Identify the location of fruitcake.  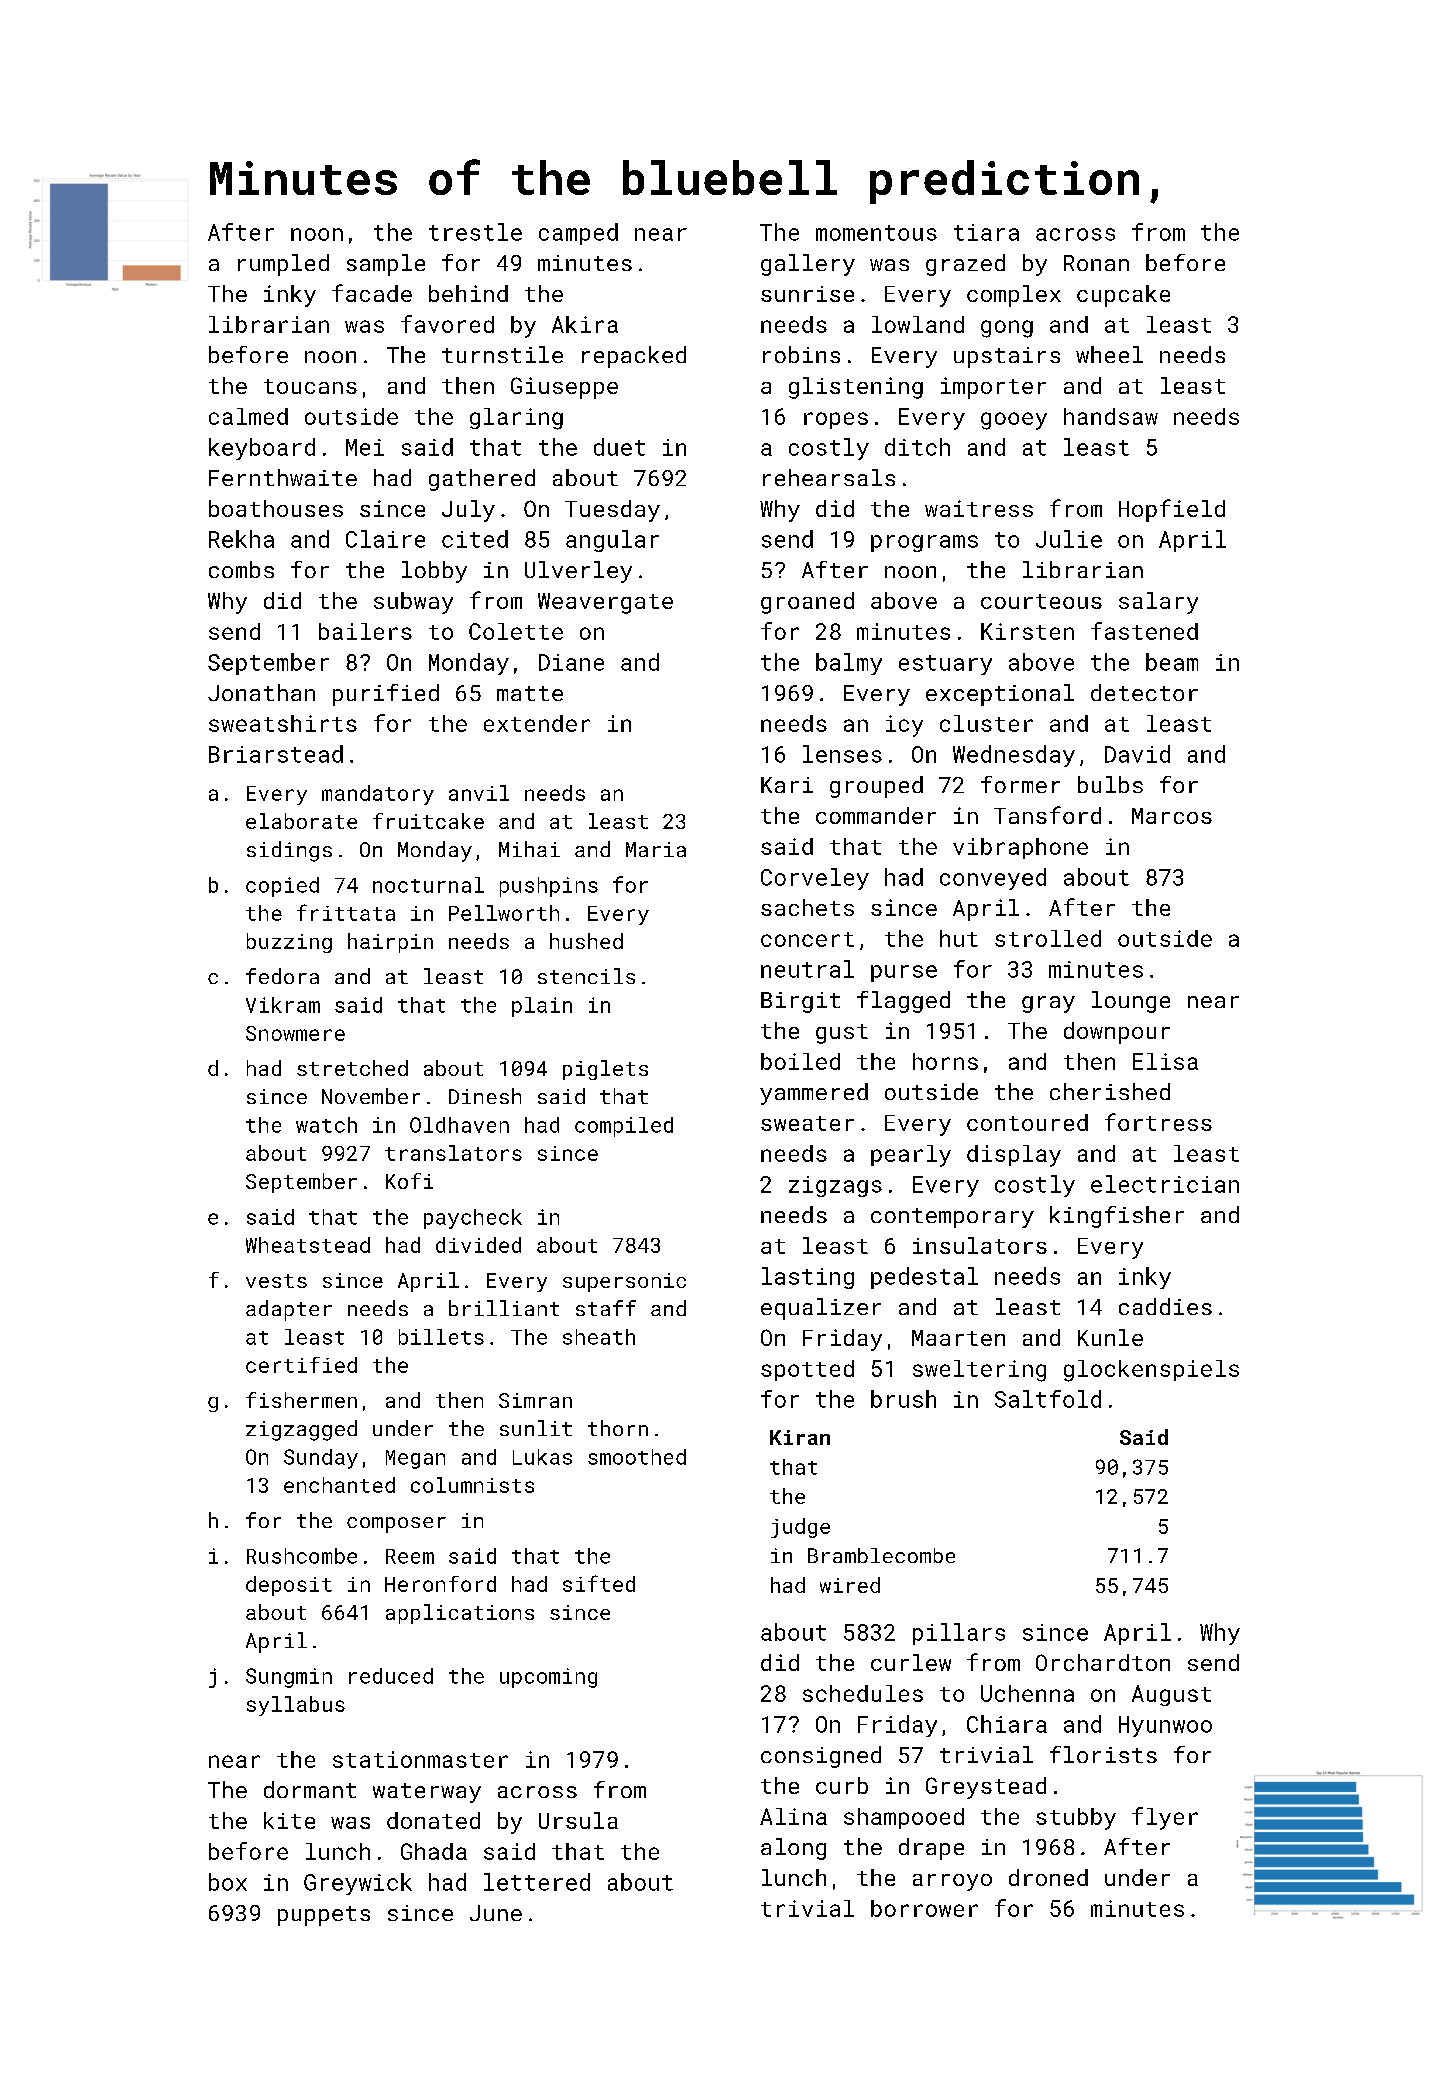
(428, 821).
